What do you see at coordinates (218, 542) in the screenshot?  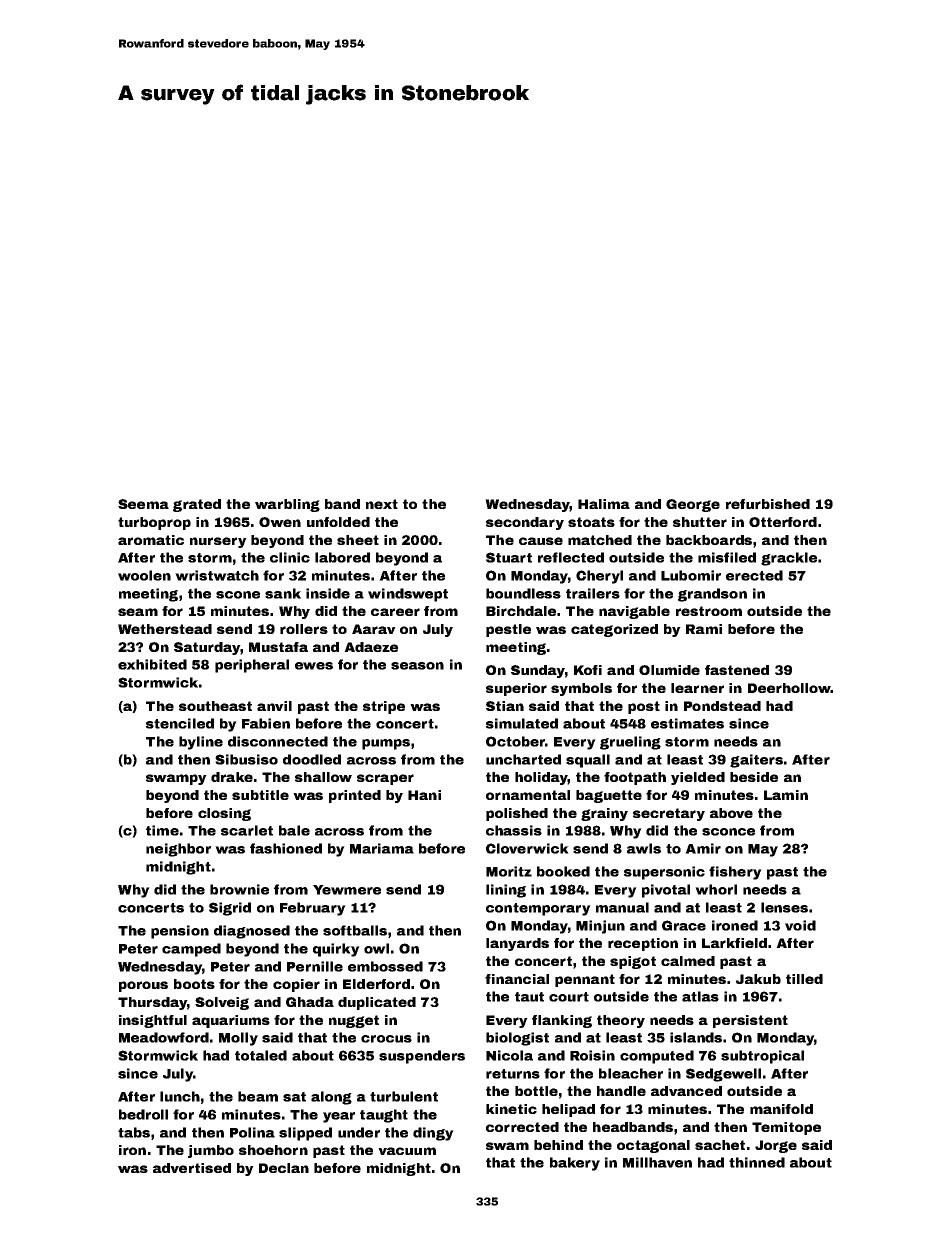 I see `nursery` at bounding box center [218, 542].
